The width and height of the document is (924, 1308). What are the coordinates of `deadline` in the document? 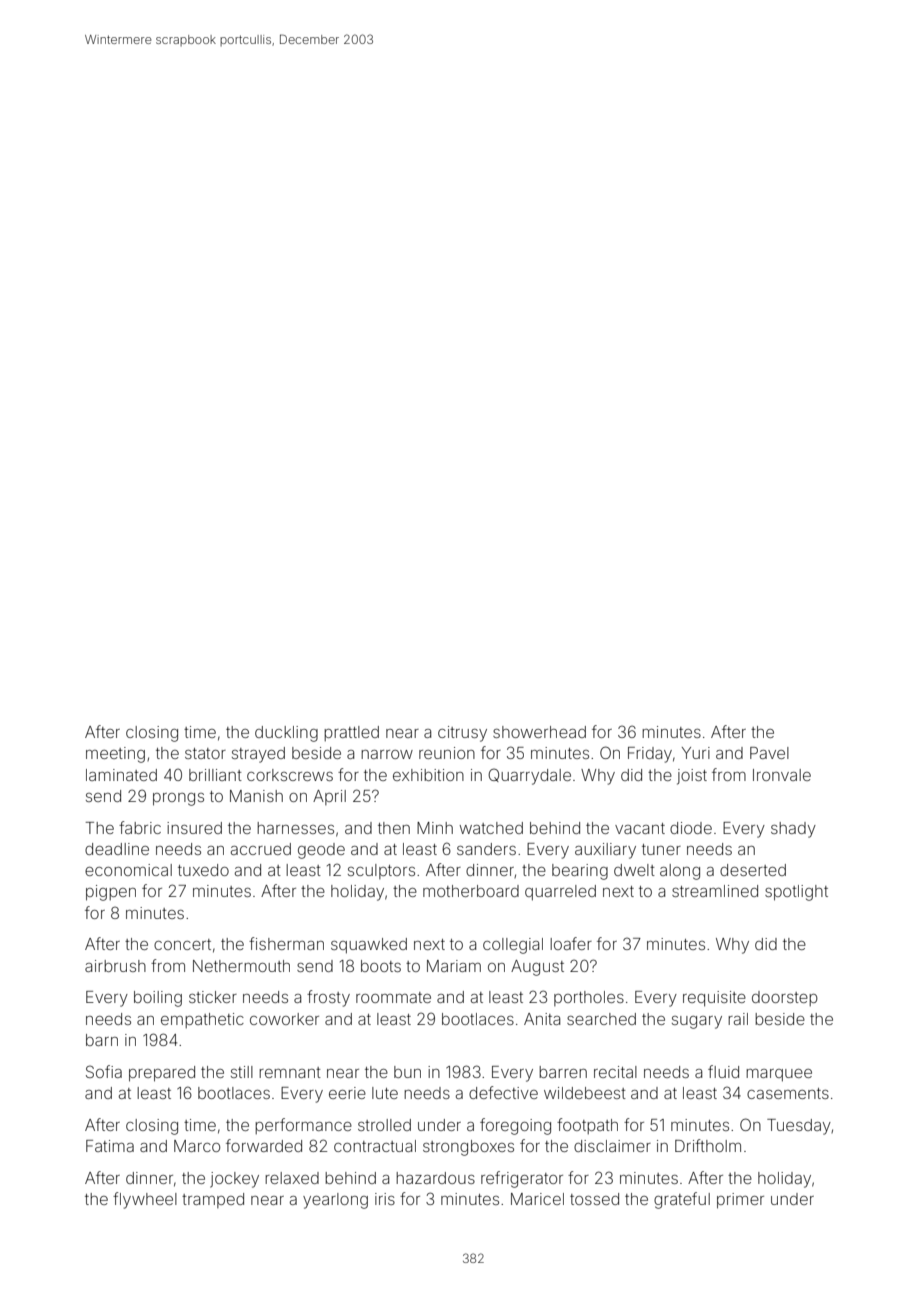 It's located at (117, 849).
